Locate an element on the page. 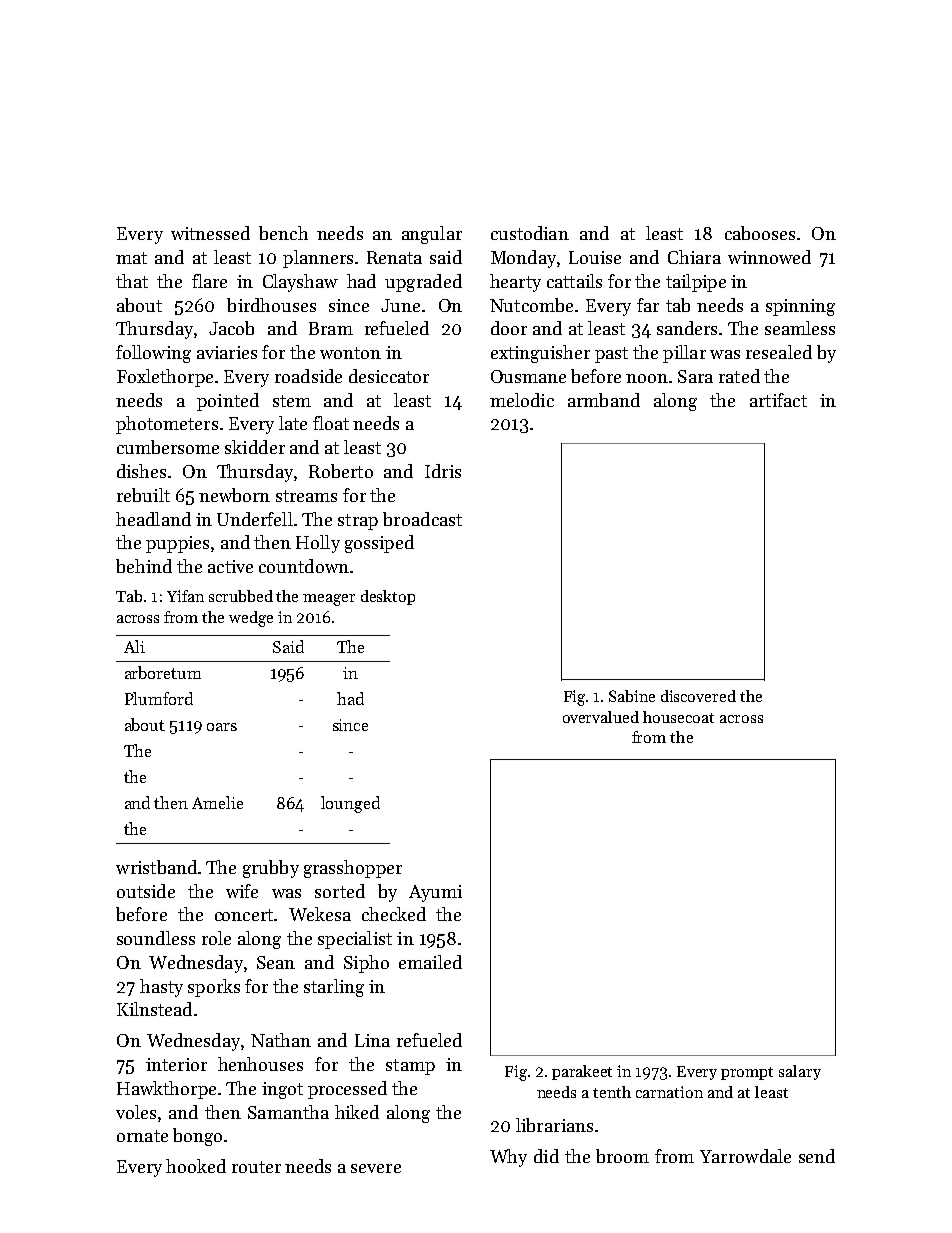  late is located at coordinates (293, 423).
